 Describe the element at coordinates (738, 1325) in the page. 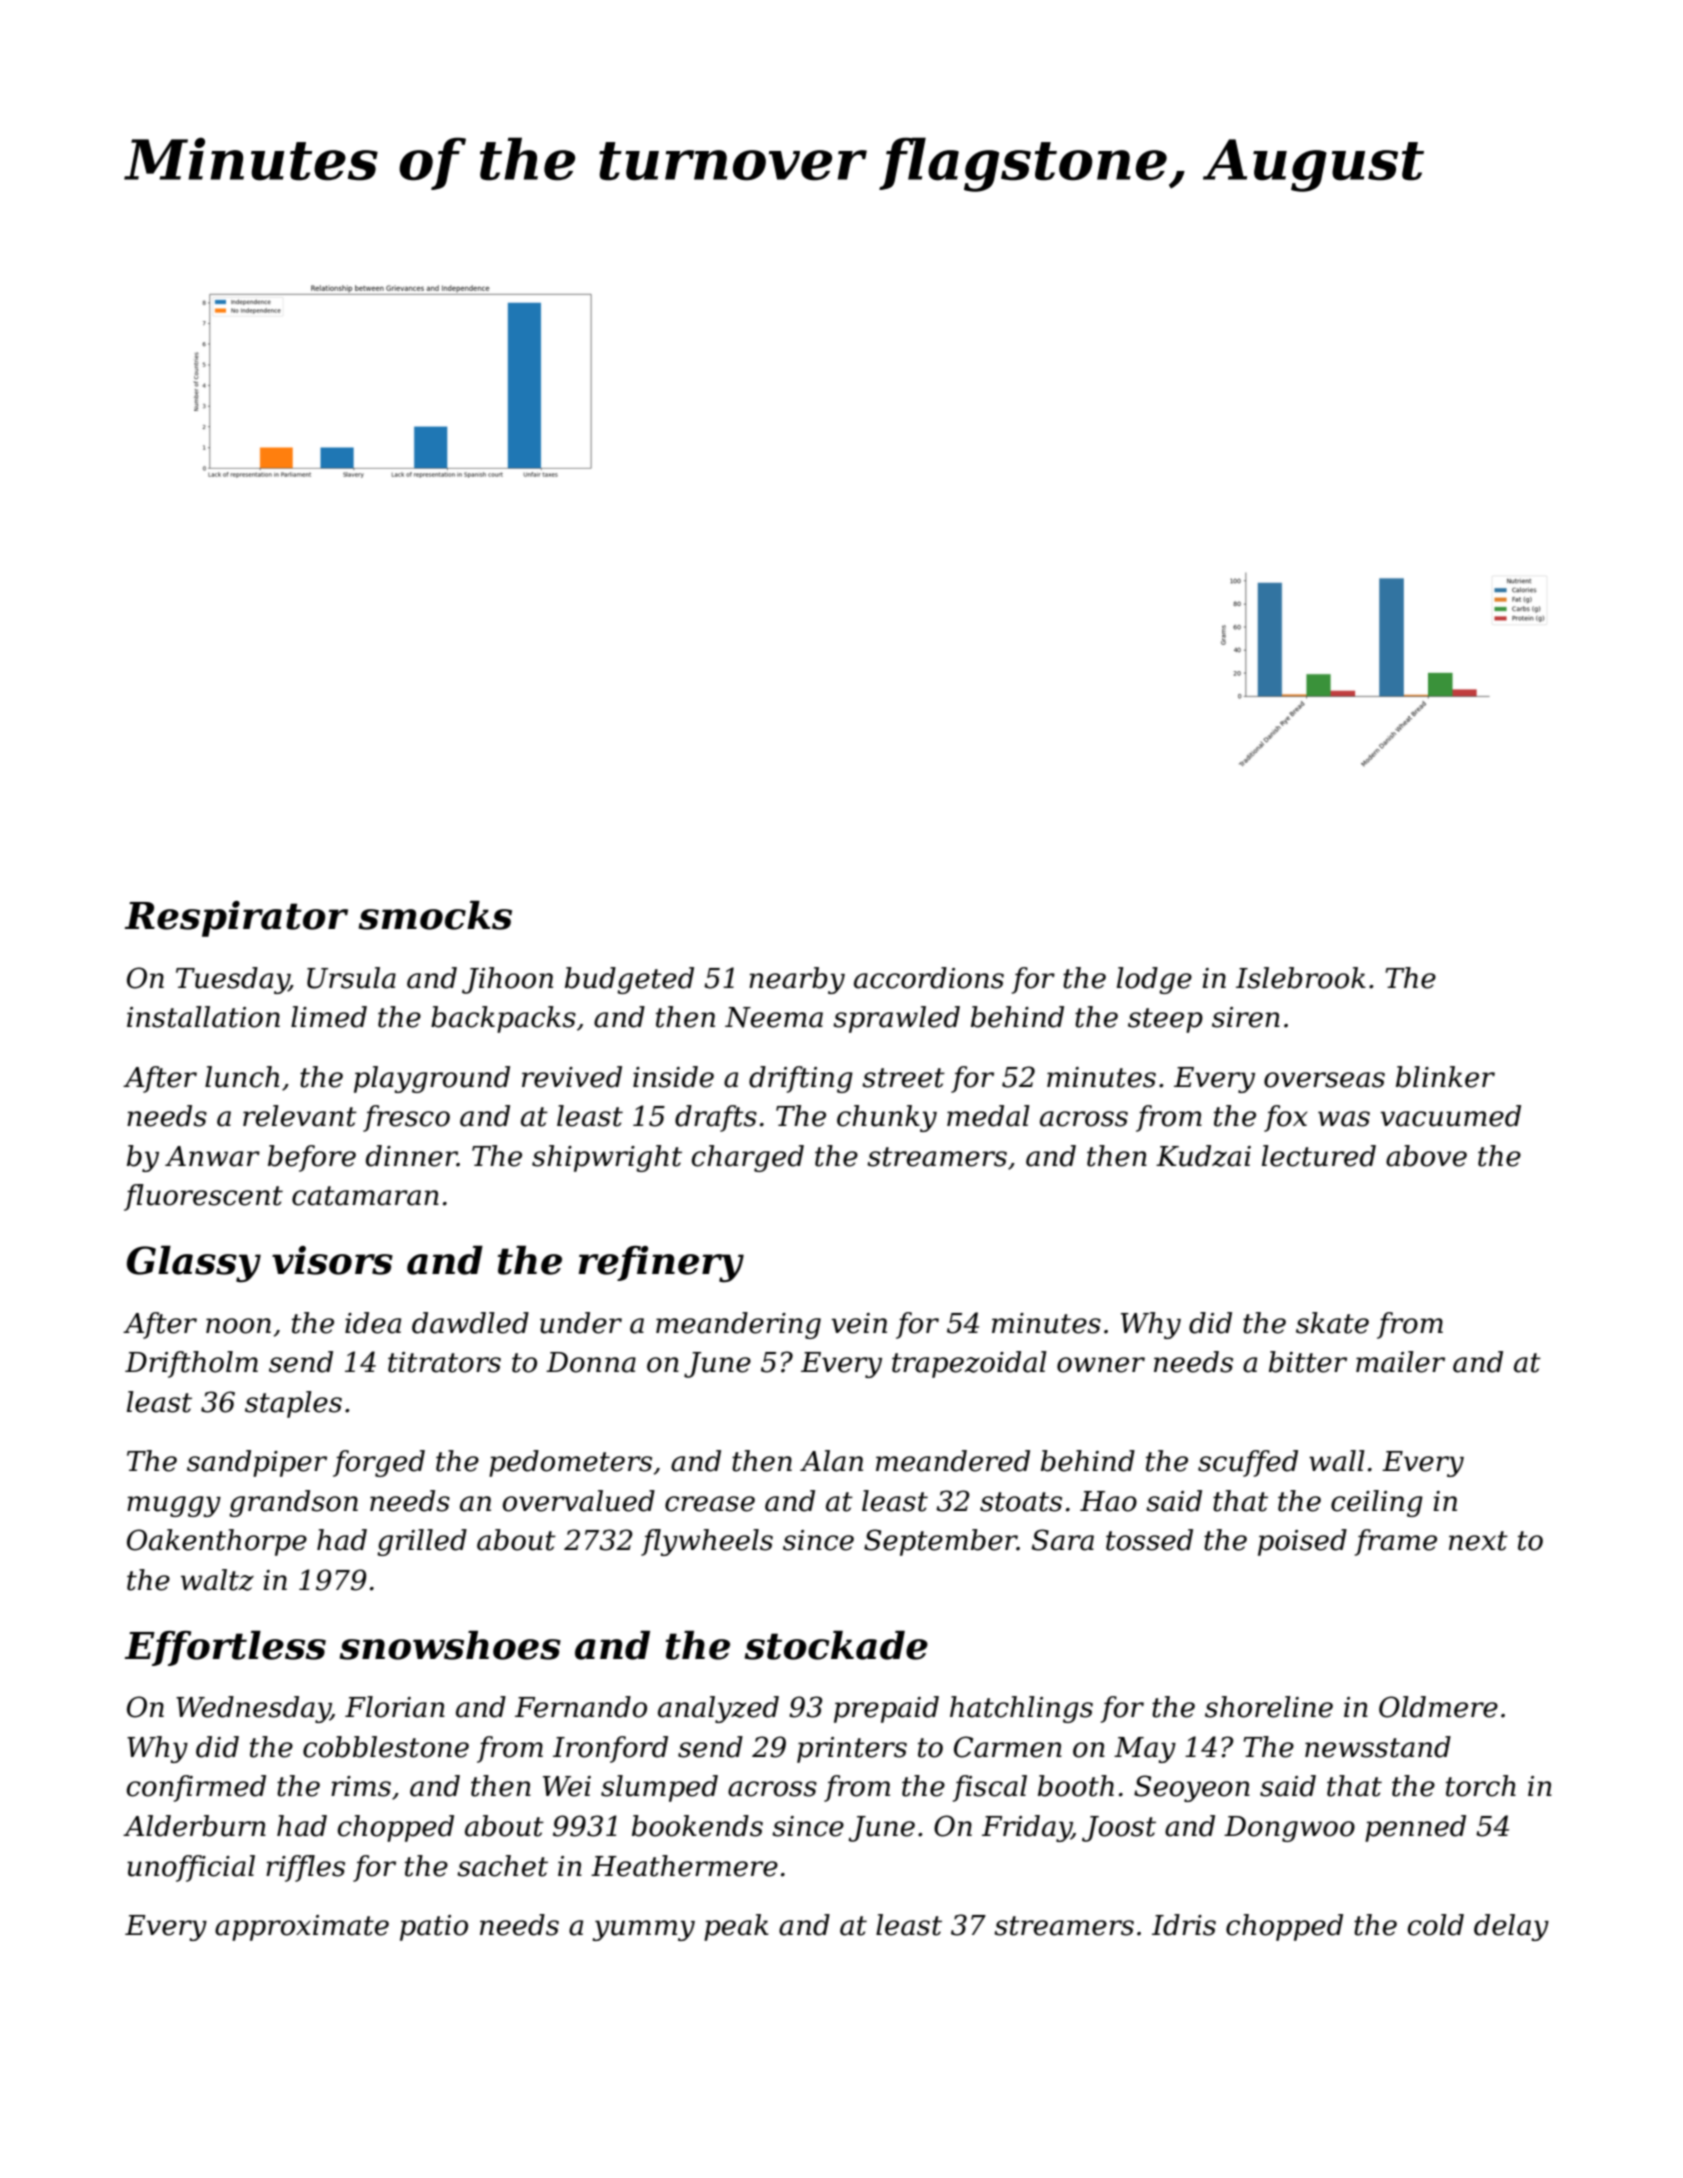

I see `meandering` at that location.
